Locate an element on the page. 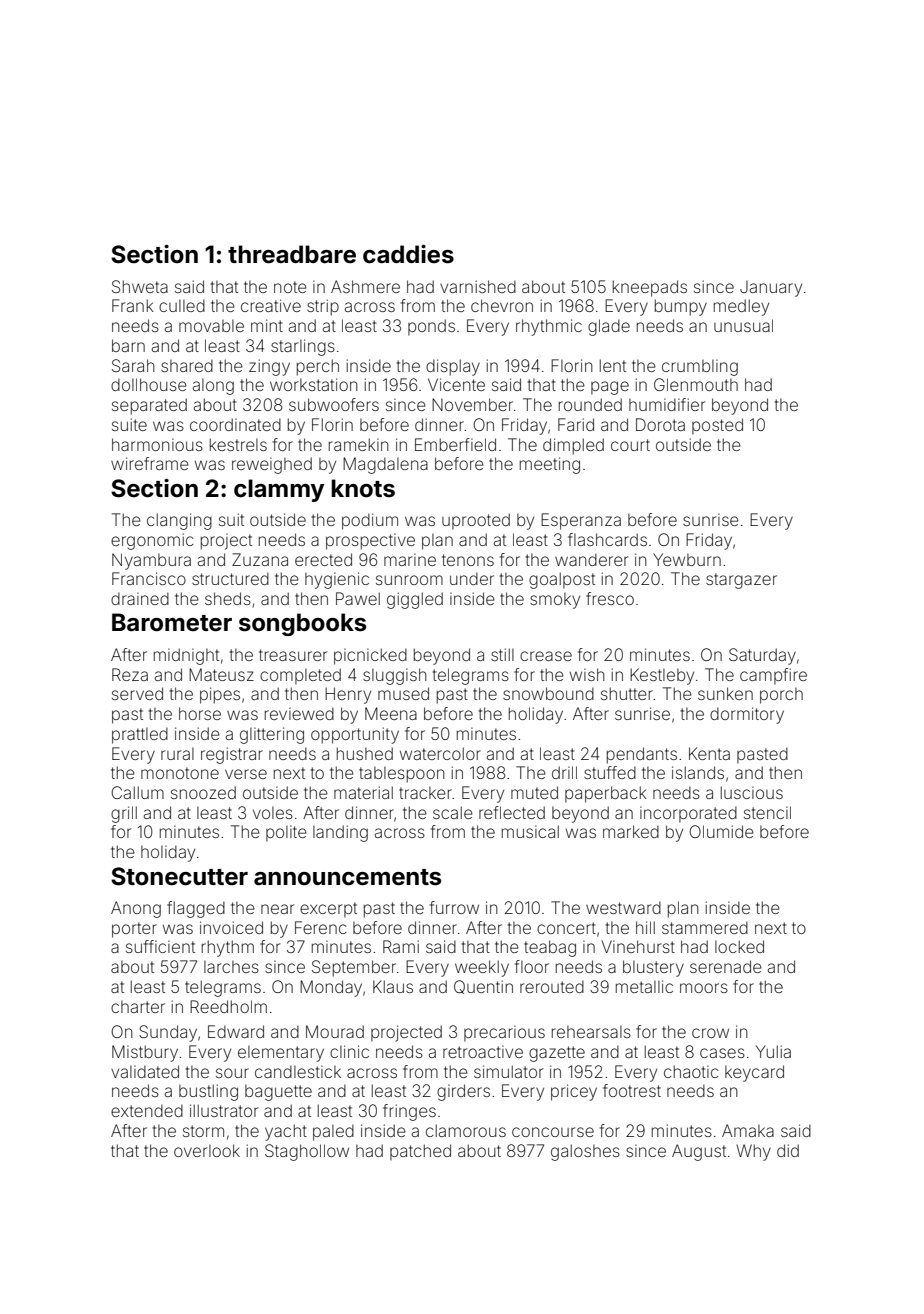 This page has width=924, height=1314. galoshes is located at coordinates (585, 1152).
